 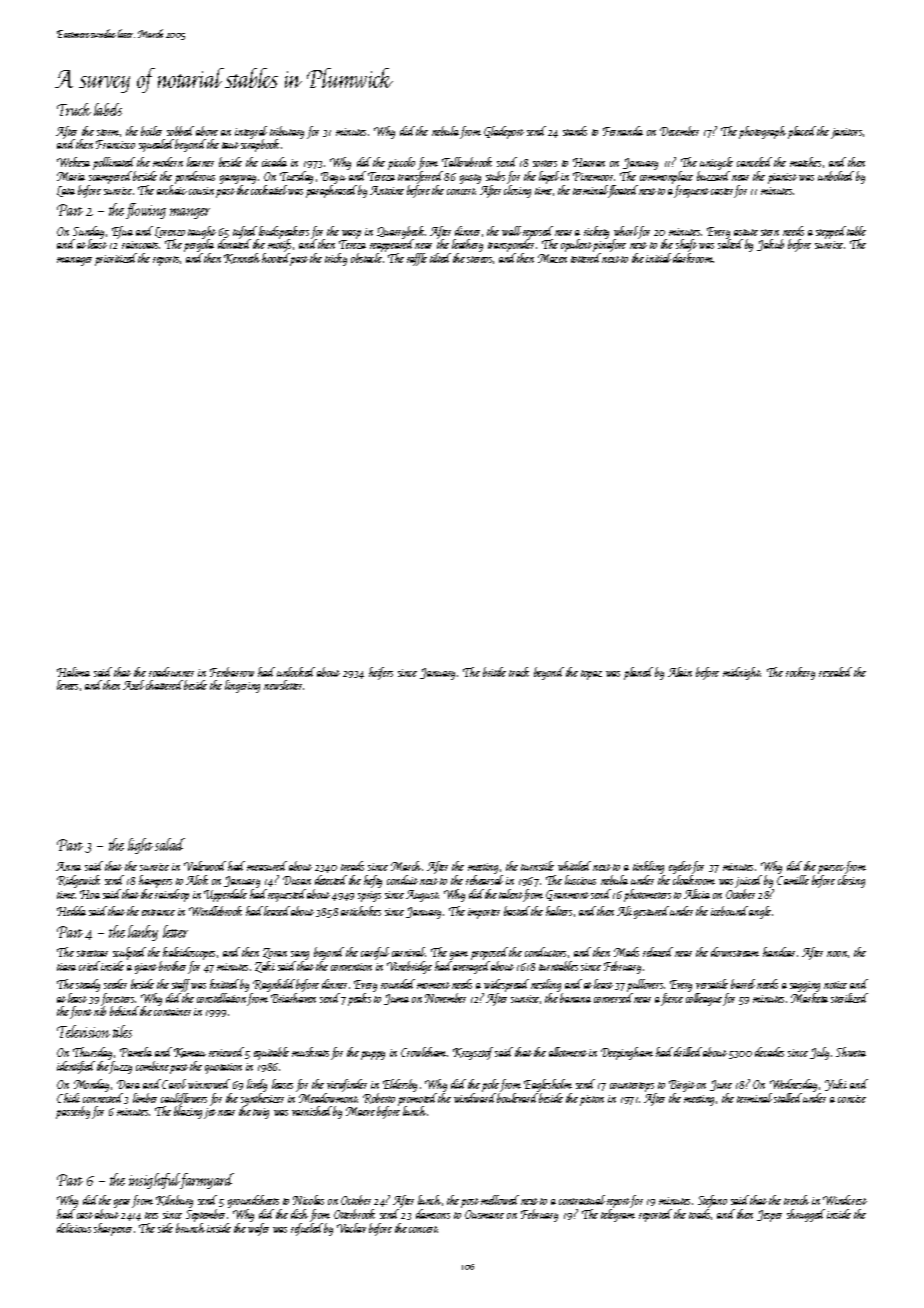 I want to click on Eaglesholm, so click(x=548, y=1085).
